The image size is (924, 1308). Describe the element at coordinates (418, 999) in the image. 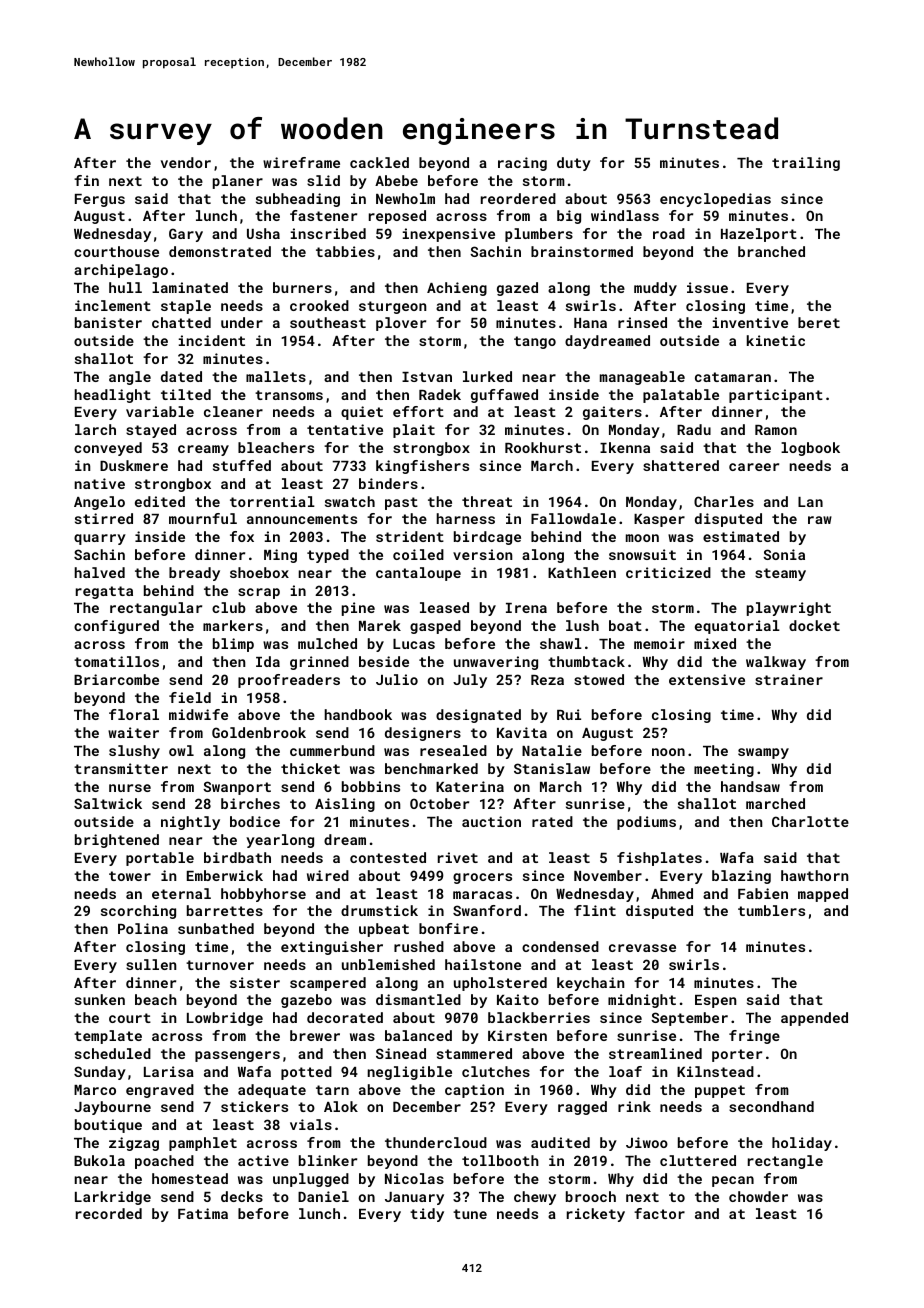

I see `dismantled` at that location.
